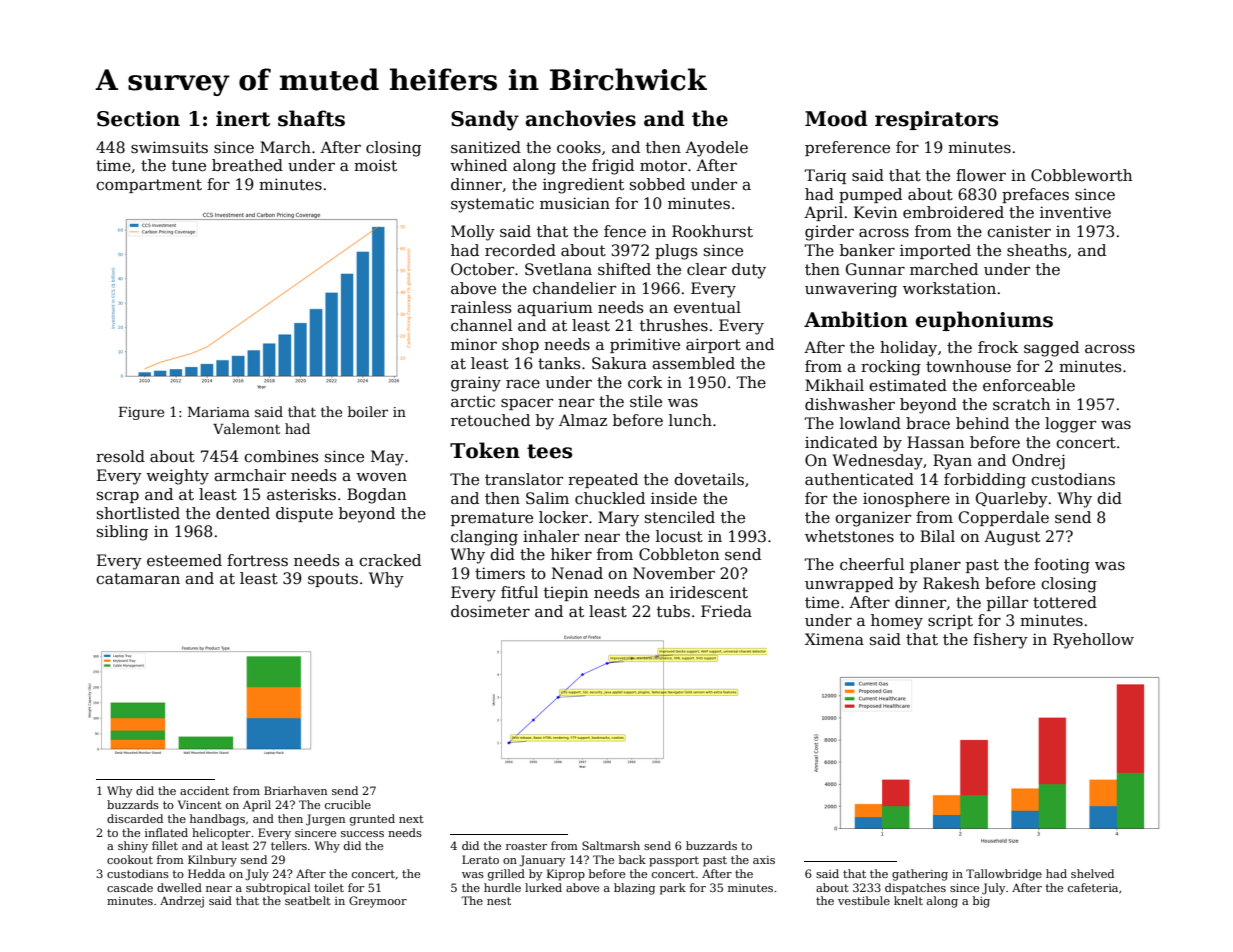 Image resolution: width=1233 pixels, height=952 pixels. I want to click on duty, so click(749, 271).
